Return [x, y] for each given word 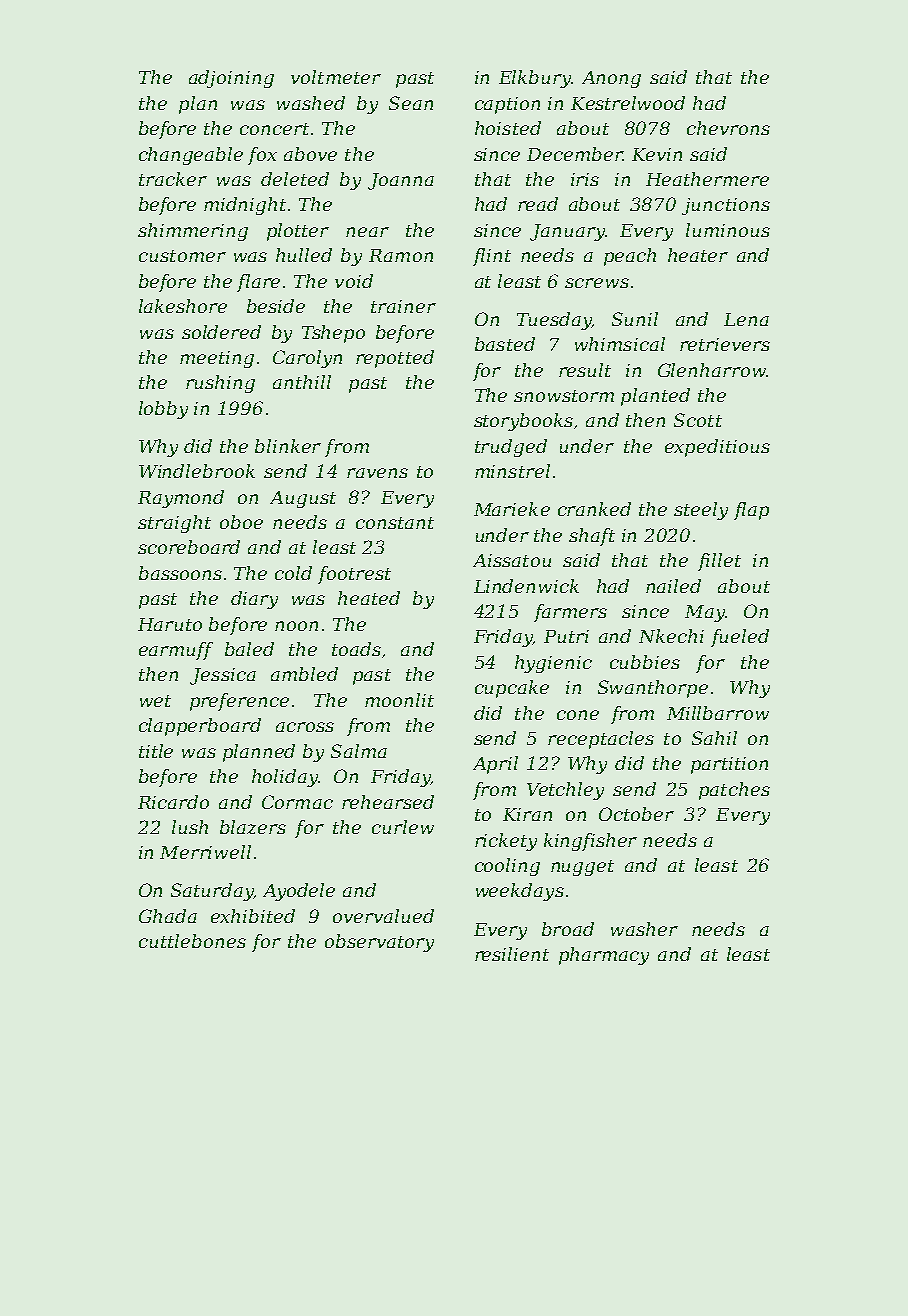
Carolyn [307, 359]
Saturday [212, 892]
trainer [403, 306]
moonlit [399, 700]
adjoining [231, 79]
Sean [411, 103]
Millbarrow [718, 713]
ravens [377, 473]
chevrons [728, 128]
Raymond [181, 499]
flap [751, 511]
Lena [746, 319]
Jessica [223, 676]
